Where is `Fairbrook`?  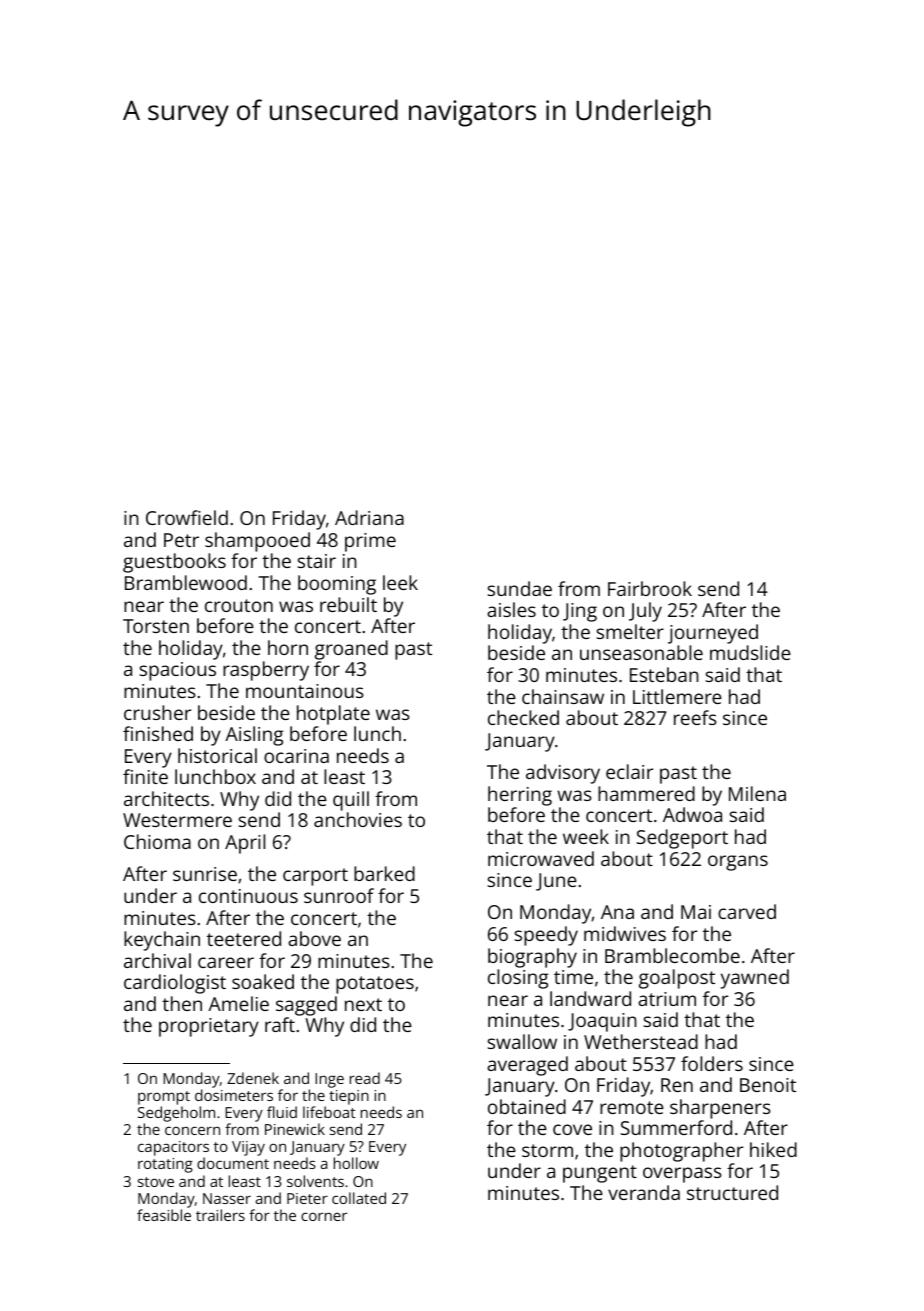 Fairbrook is located at coordinates (650, 588).
